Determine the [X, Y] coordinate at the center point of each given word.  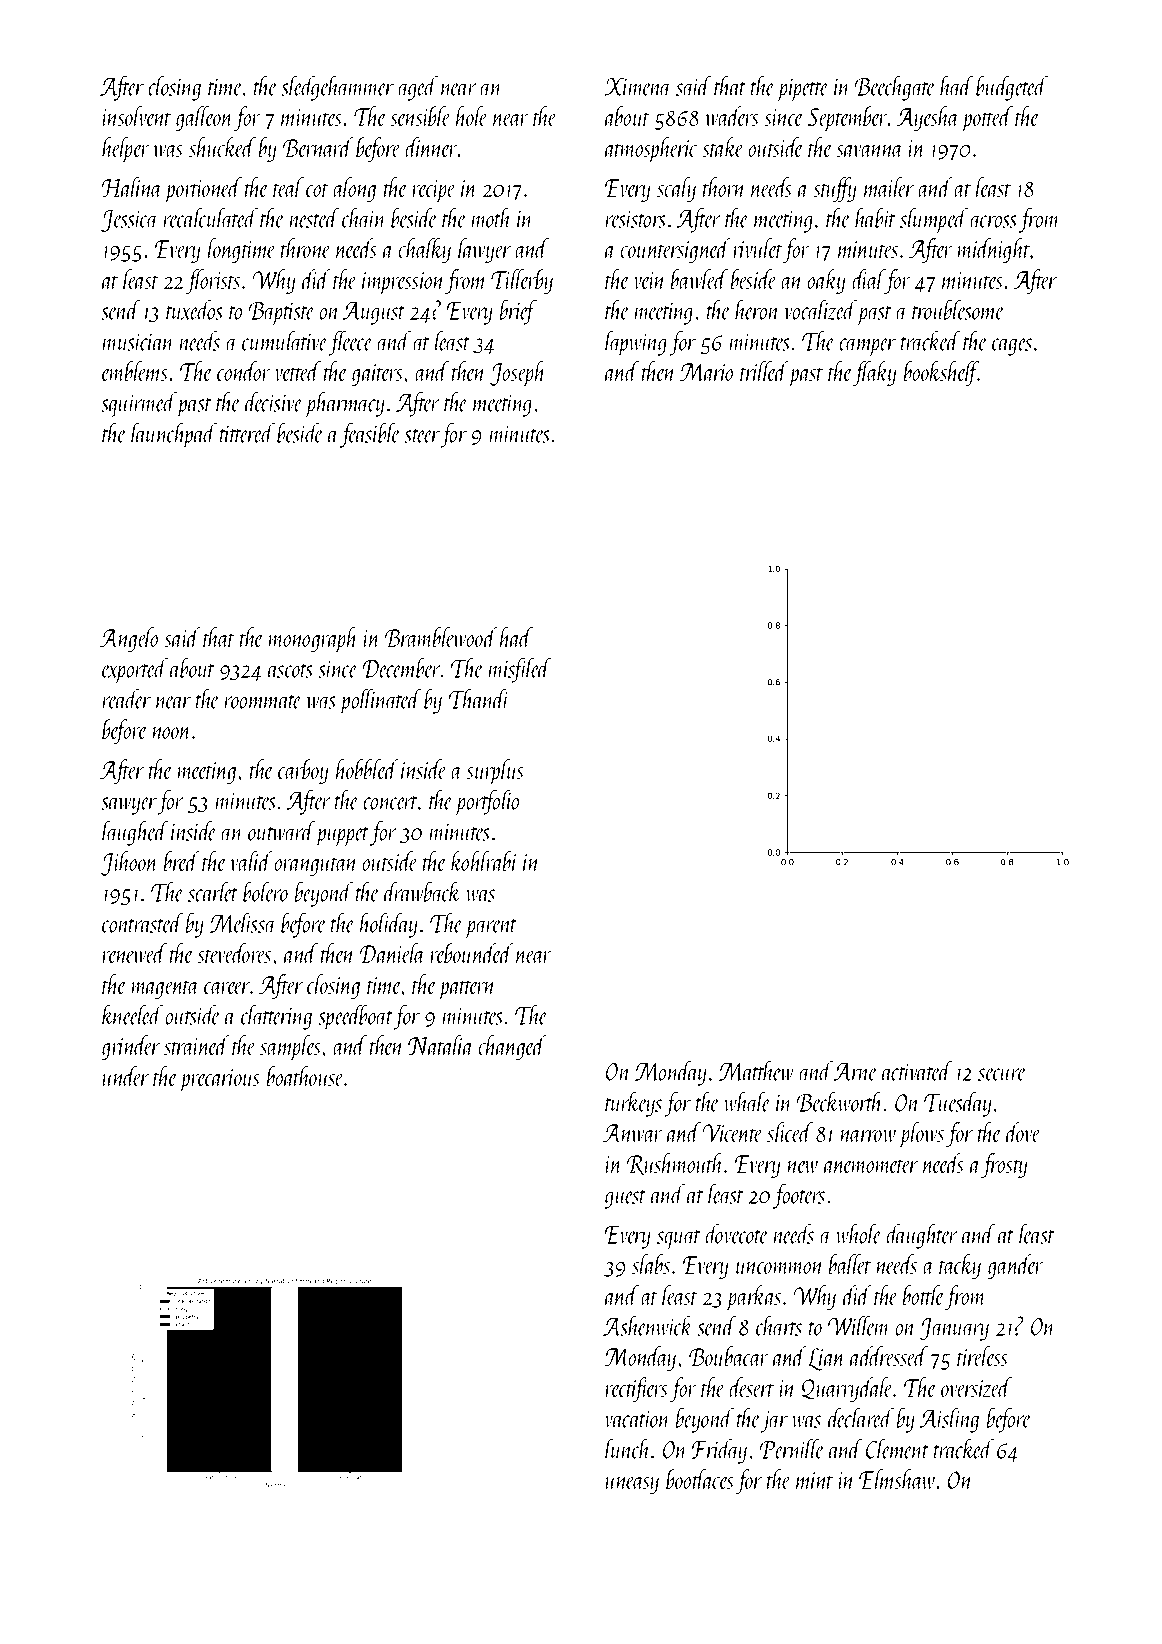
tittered [247, 432]
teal [288, 187]
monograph [313, 640]
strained [197, 1045]
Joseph [518, 374]
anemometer [871, 1166]
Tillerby [522, 281]
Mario [706, 372]
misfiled [520, 670]
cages [1012, 347]
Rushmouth [675, 1164]
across [993, 221]
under [126, 1076]
